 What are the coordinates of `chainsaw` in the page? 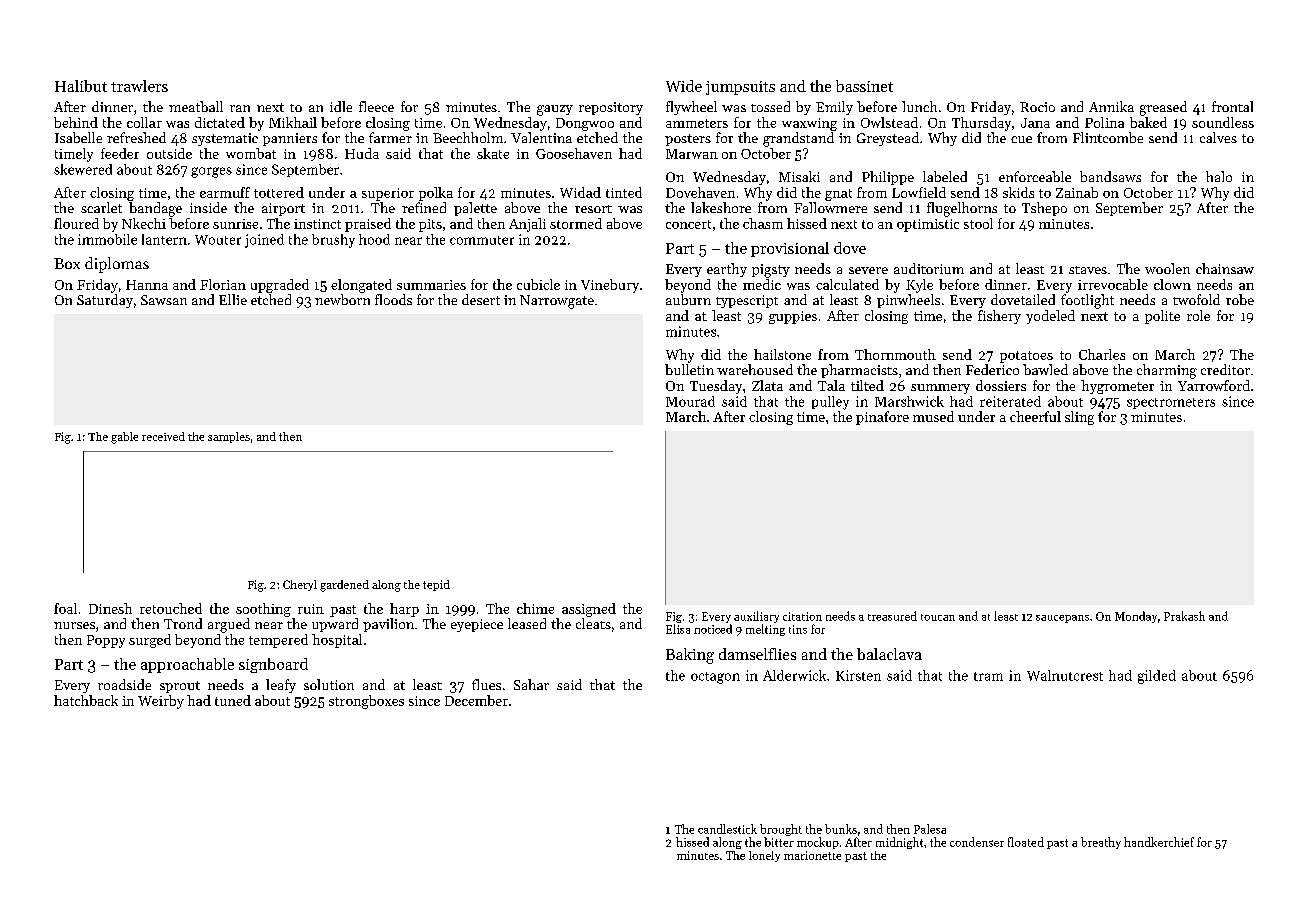 It's located at (1225, 268).
